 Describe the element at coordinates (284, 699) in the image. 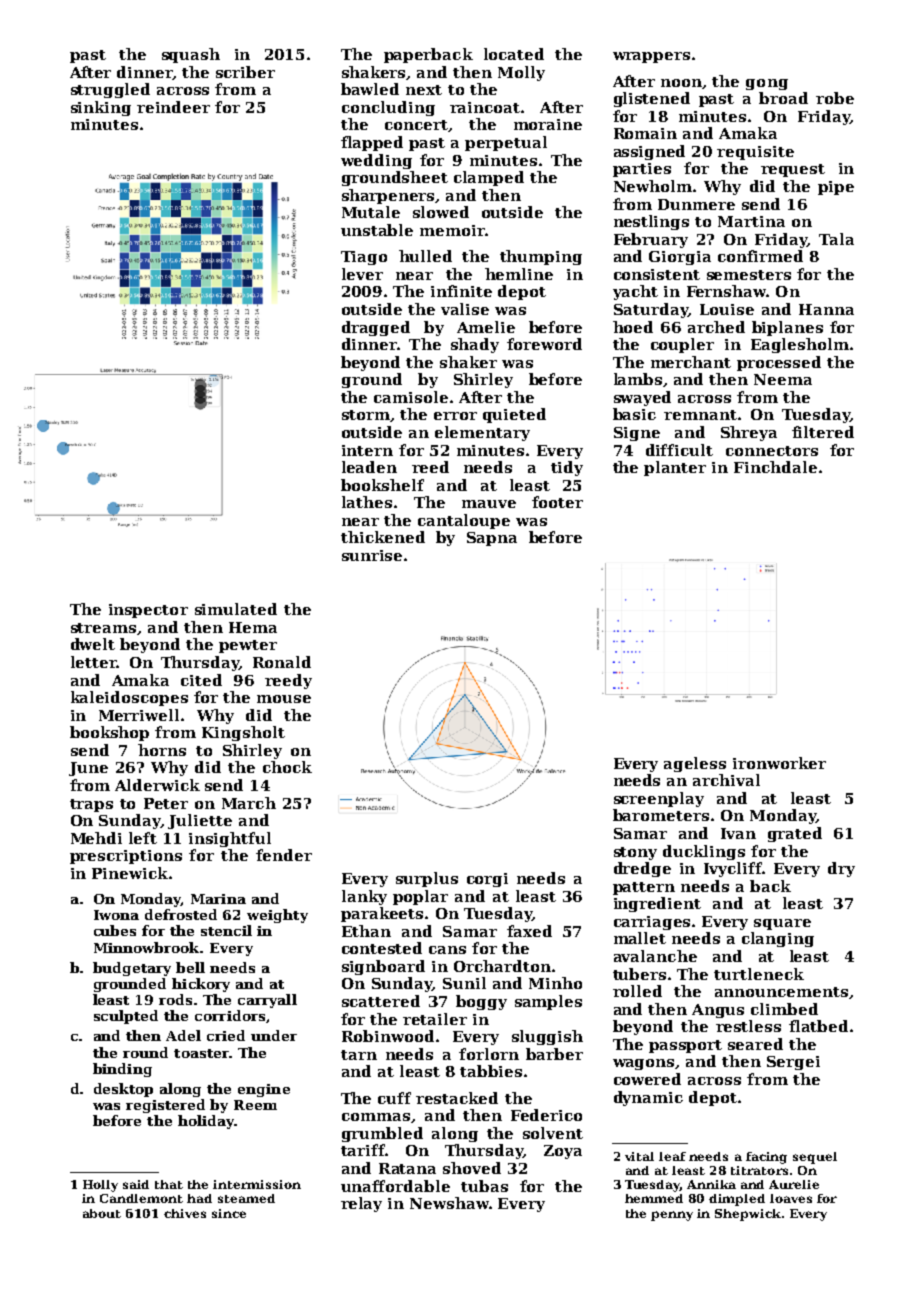

I see `mouse` at that location.
